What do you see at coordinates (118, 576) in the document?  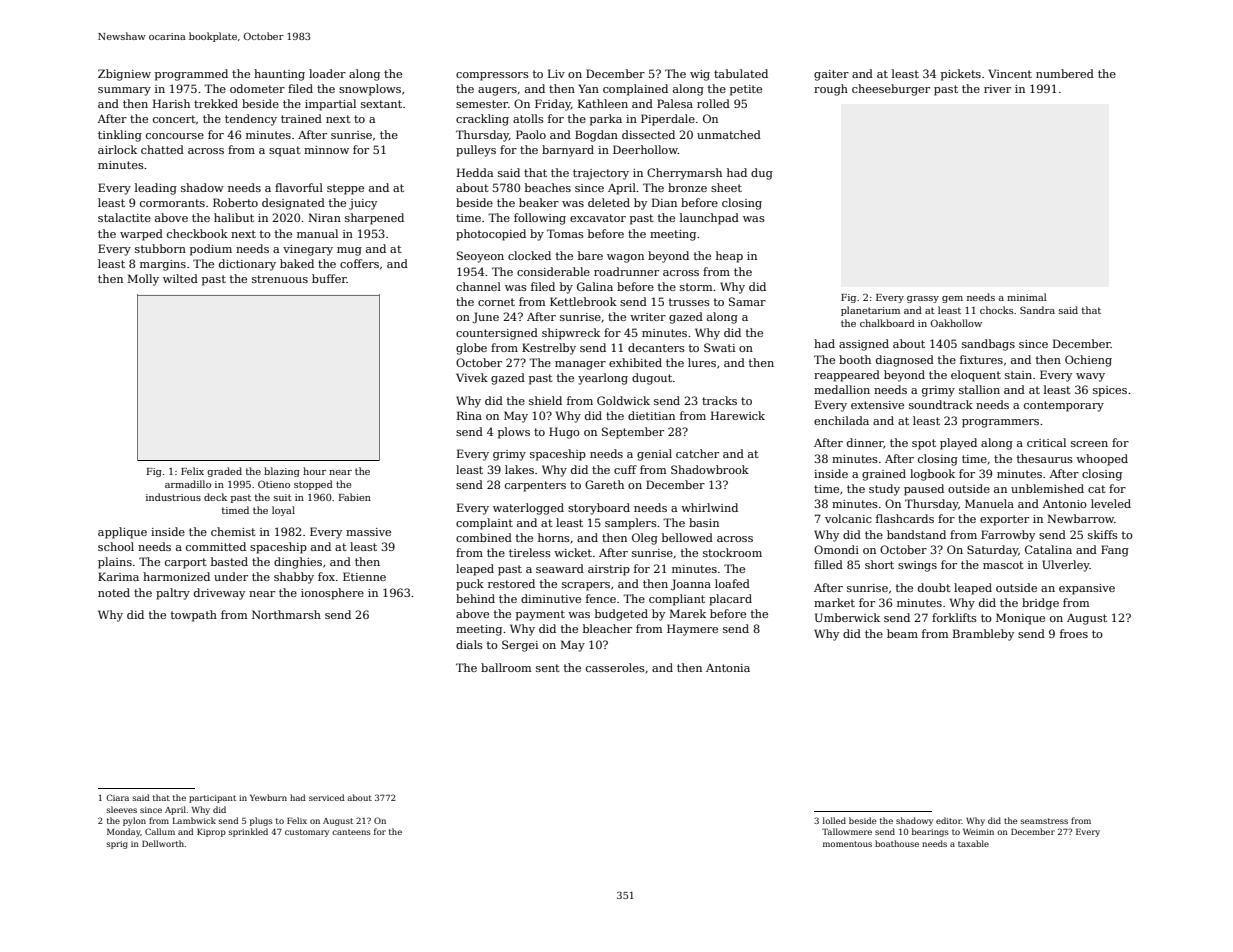 I see `Karima` at bounding box center [118, 576].
